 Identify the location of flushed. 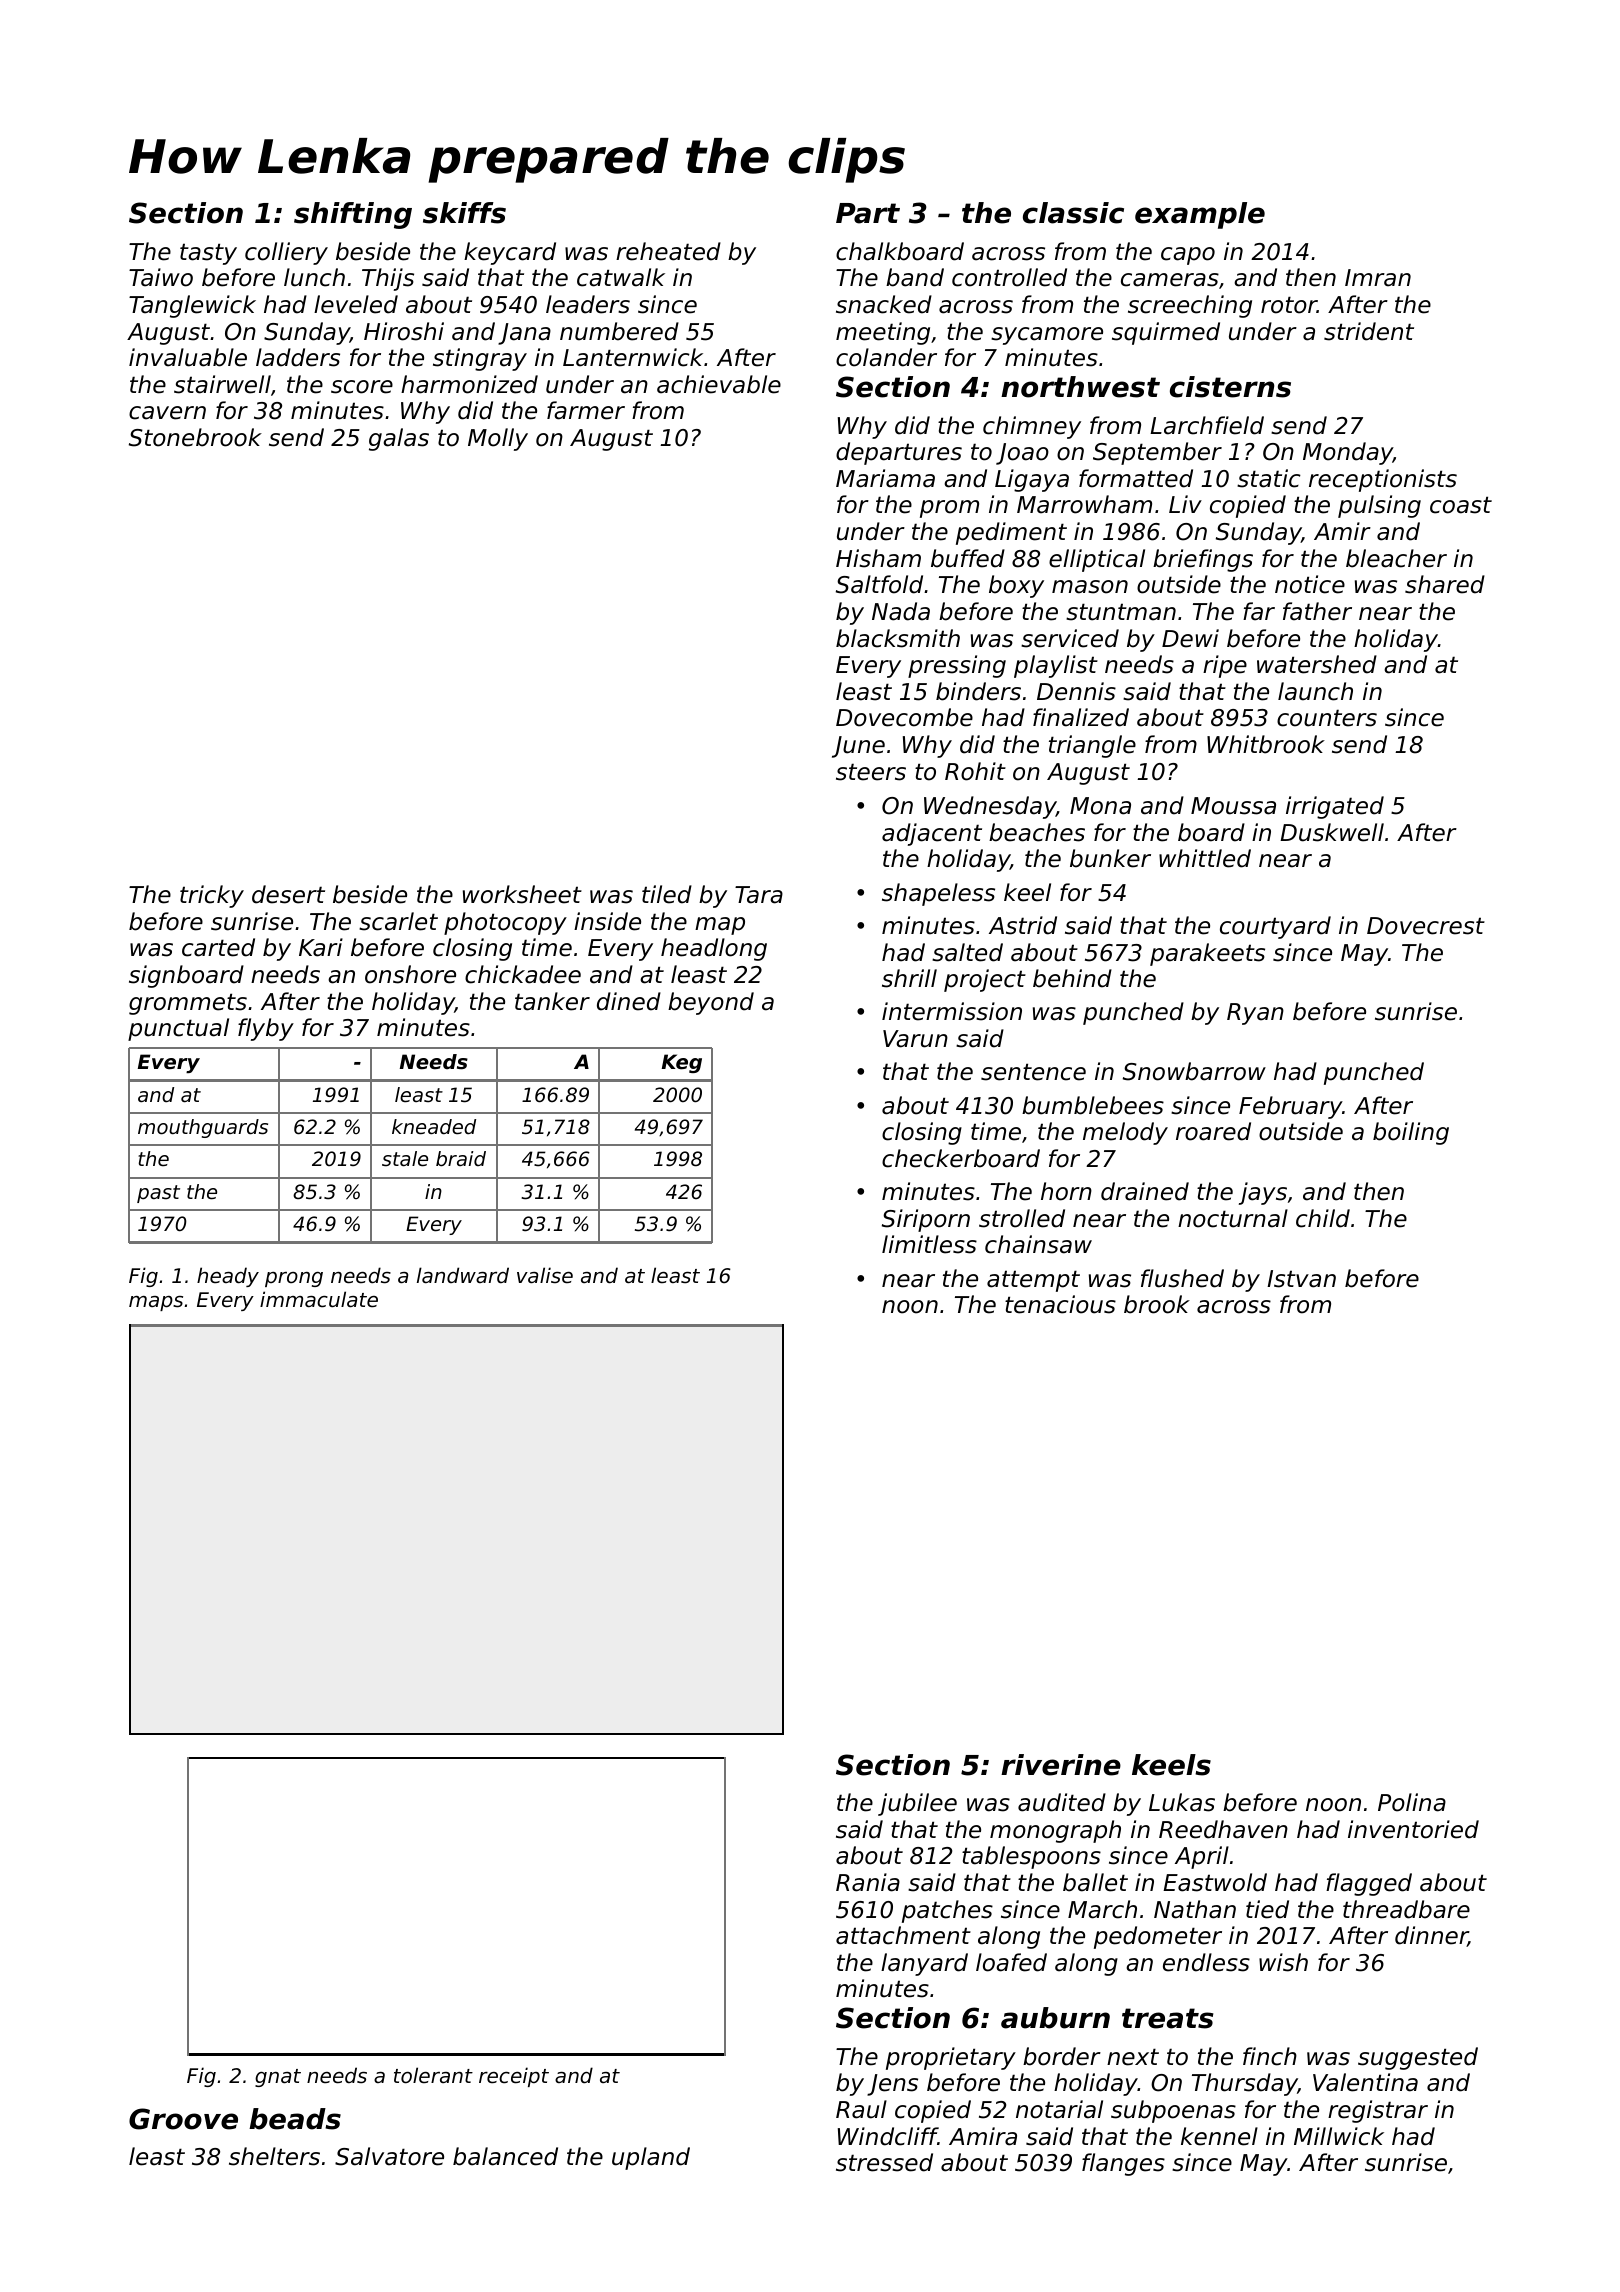
(1182, 1278).
